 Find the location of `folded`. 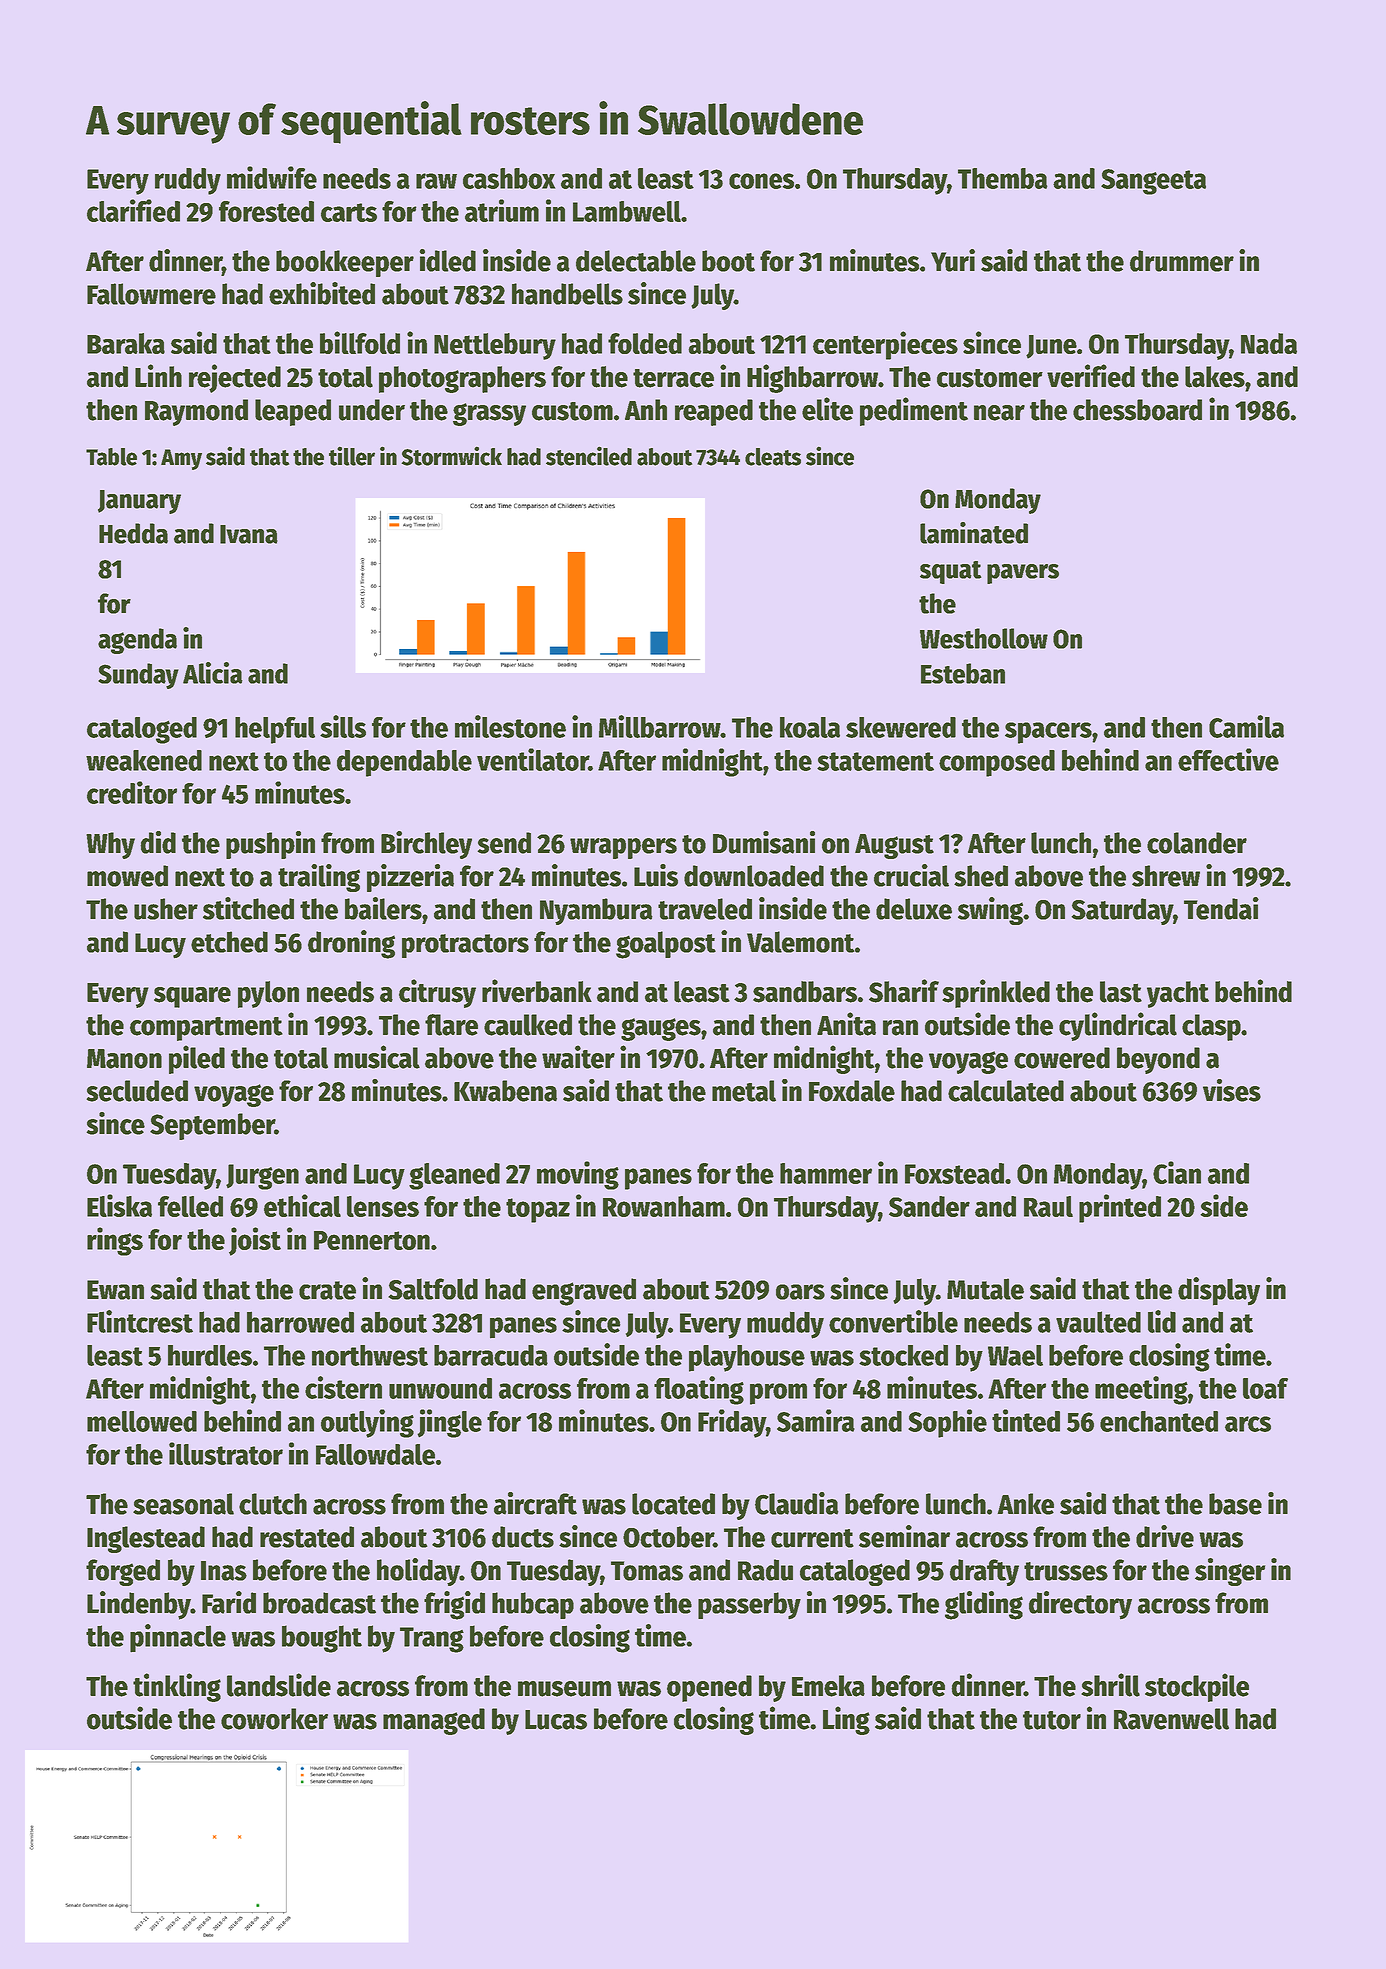

folded is located at coordinates (645, 343).
